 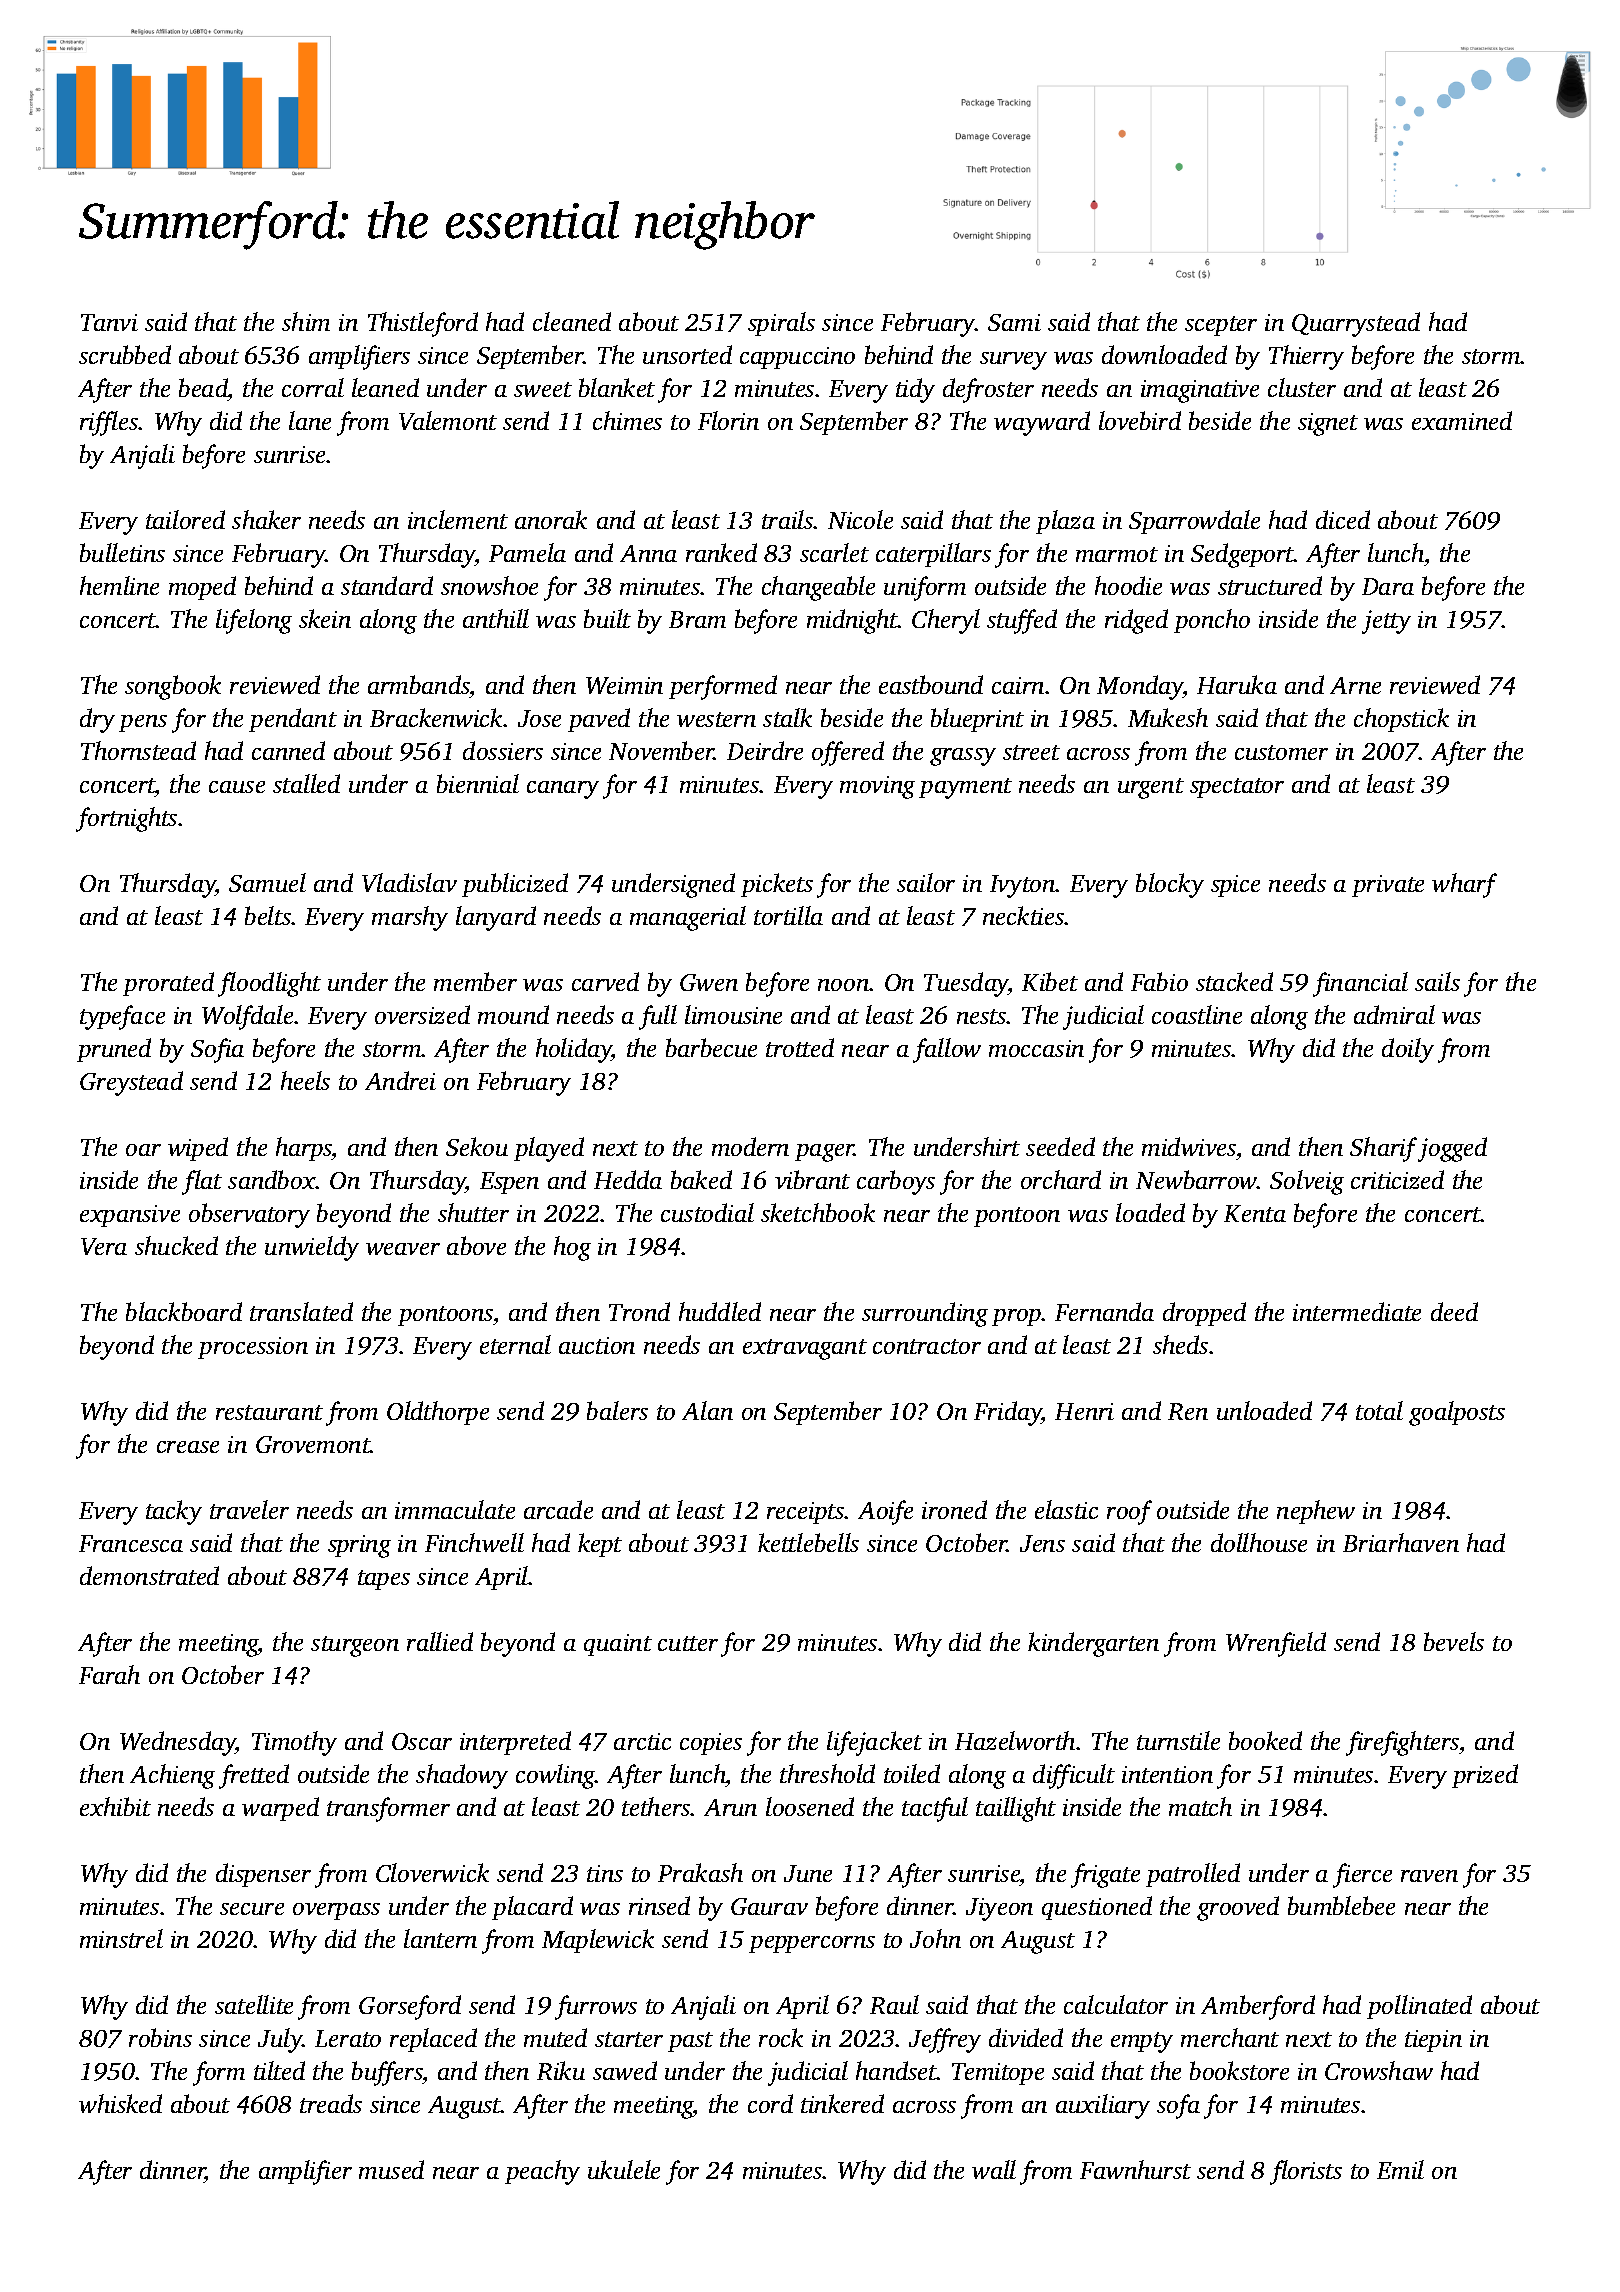 What do you see at coordinates (355, 1646) in the screenshot?
I see `sturgeon` at bounding box center [355, 1646].
